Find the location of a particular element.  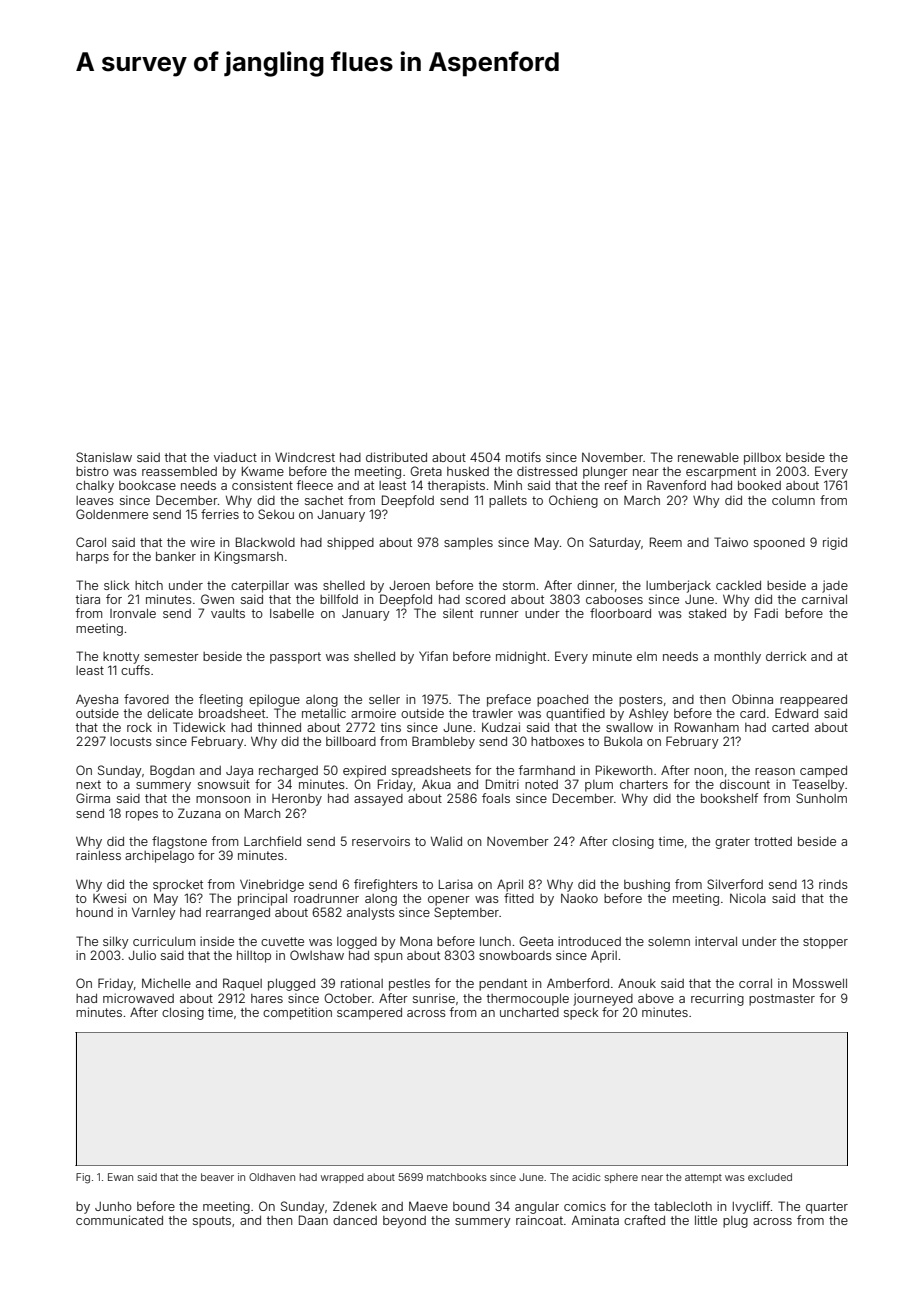

Junho is located at coordinates (113, 1206).
